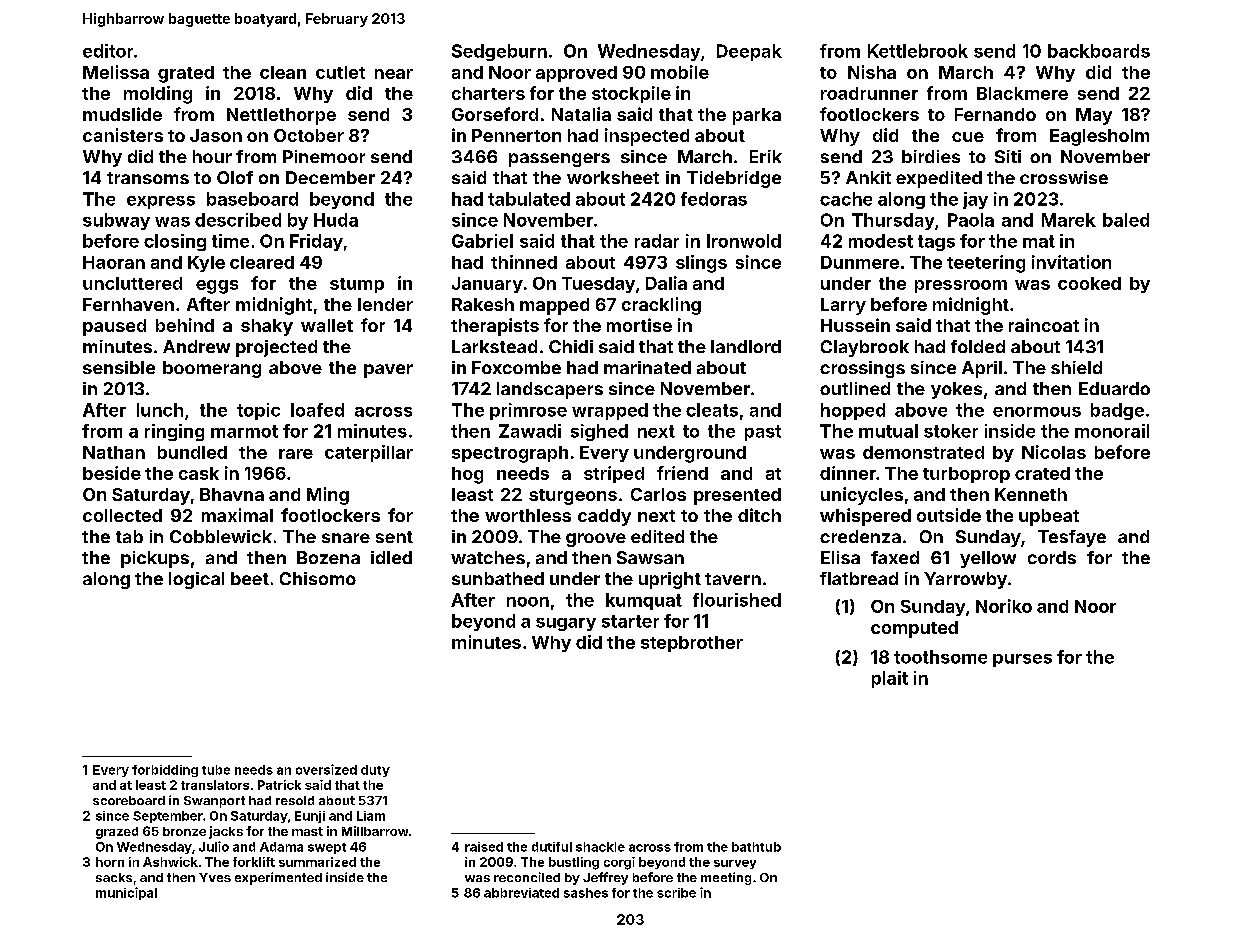  I want to click on meeting, so click(726, 878).
